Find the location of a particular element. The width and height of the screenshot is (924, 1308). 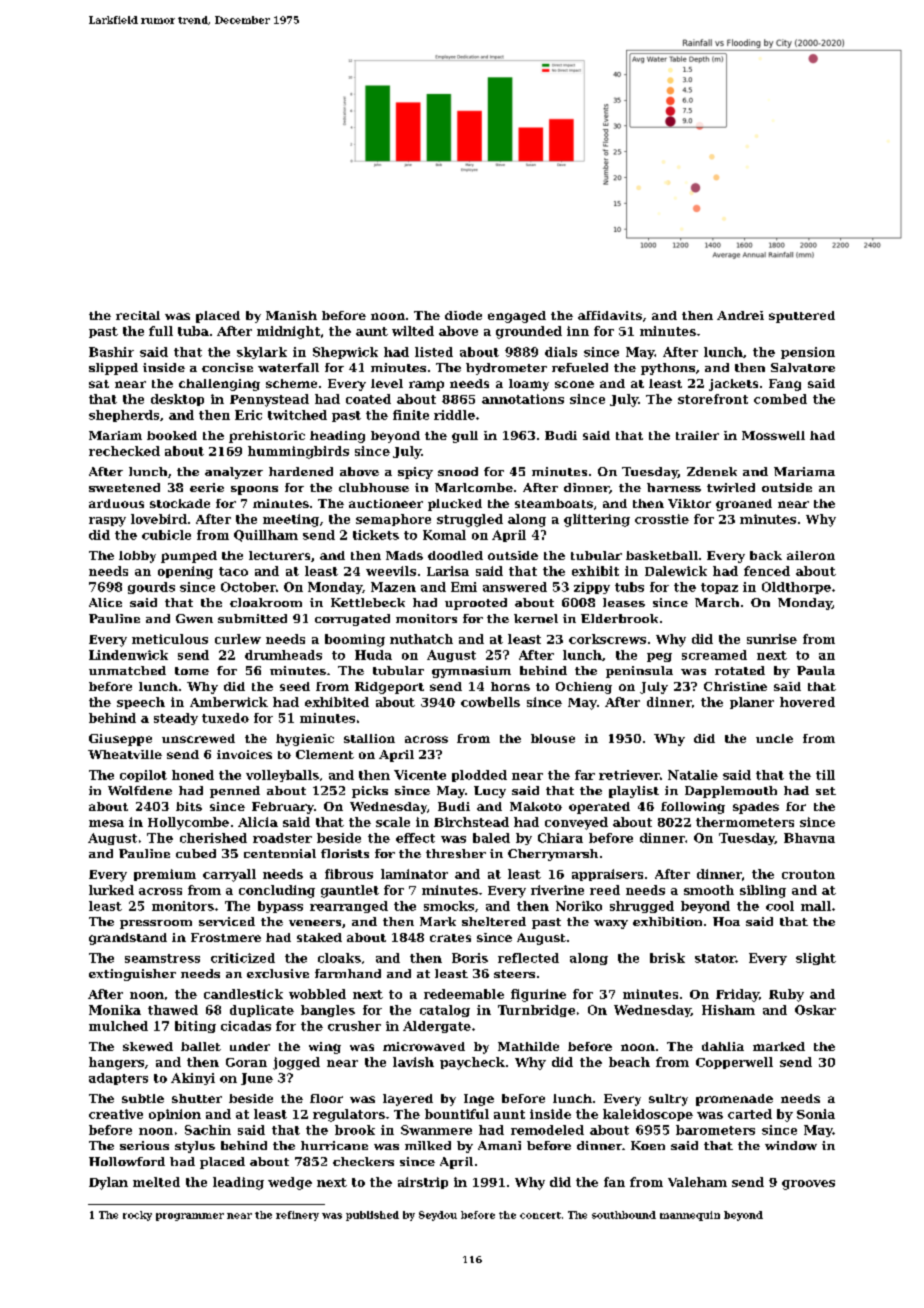

kernel is located at coordinates (536, 618).
